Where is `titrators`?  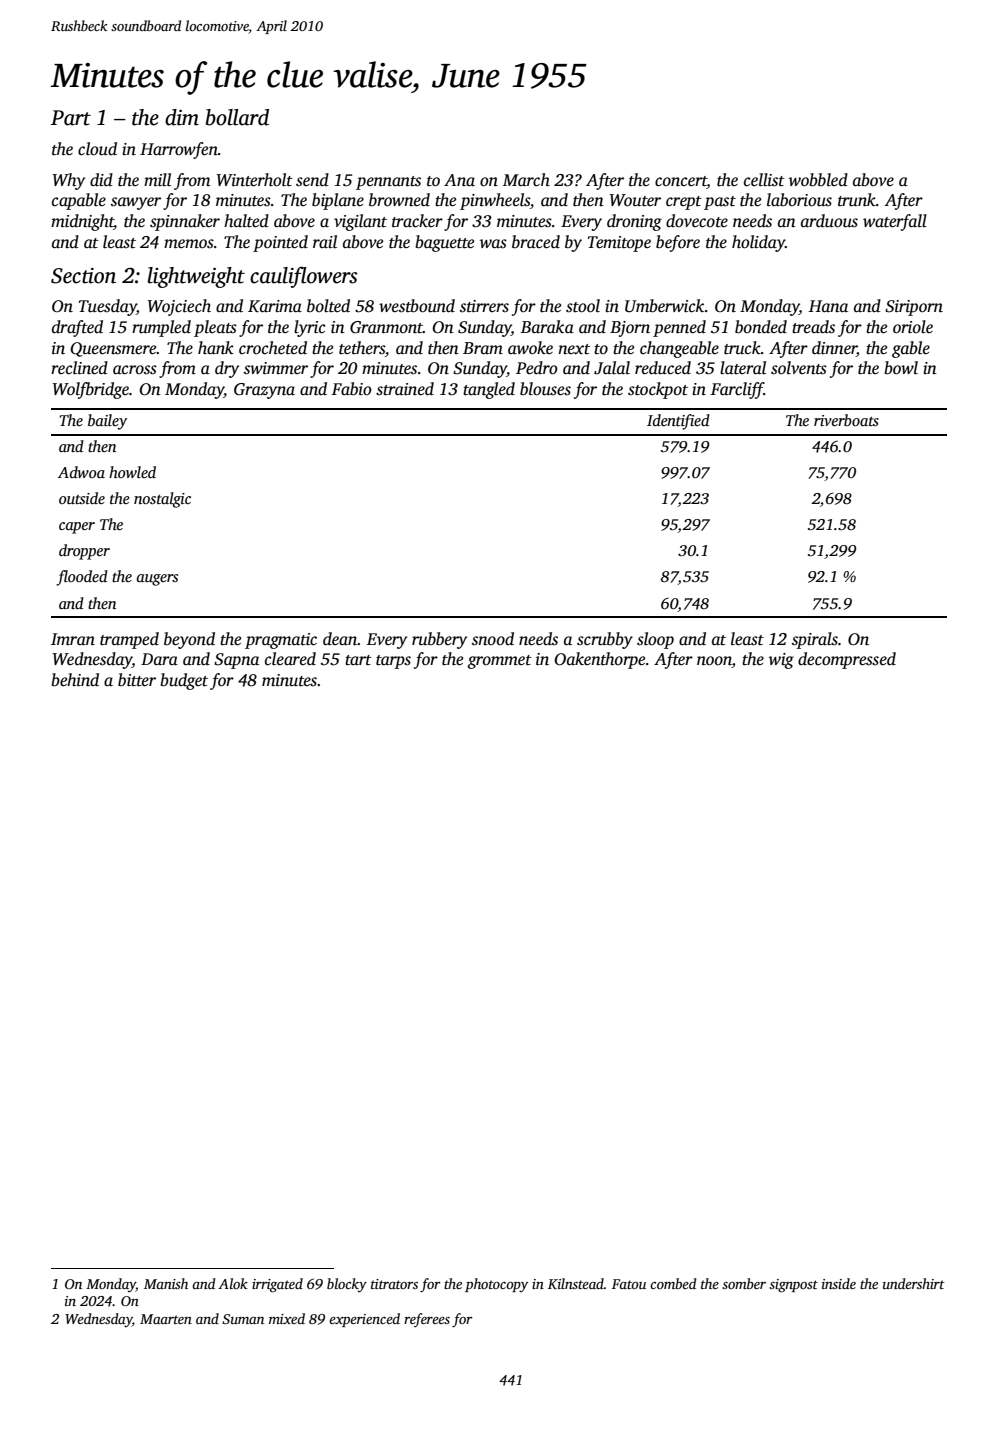
titrators is located at coordinates (394, 1284).
